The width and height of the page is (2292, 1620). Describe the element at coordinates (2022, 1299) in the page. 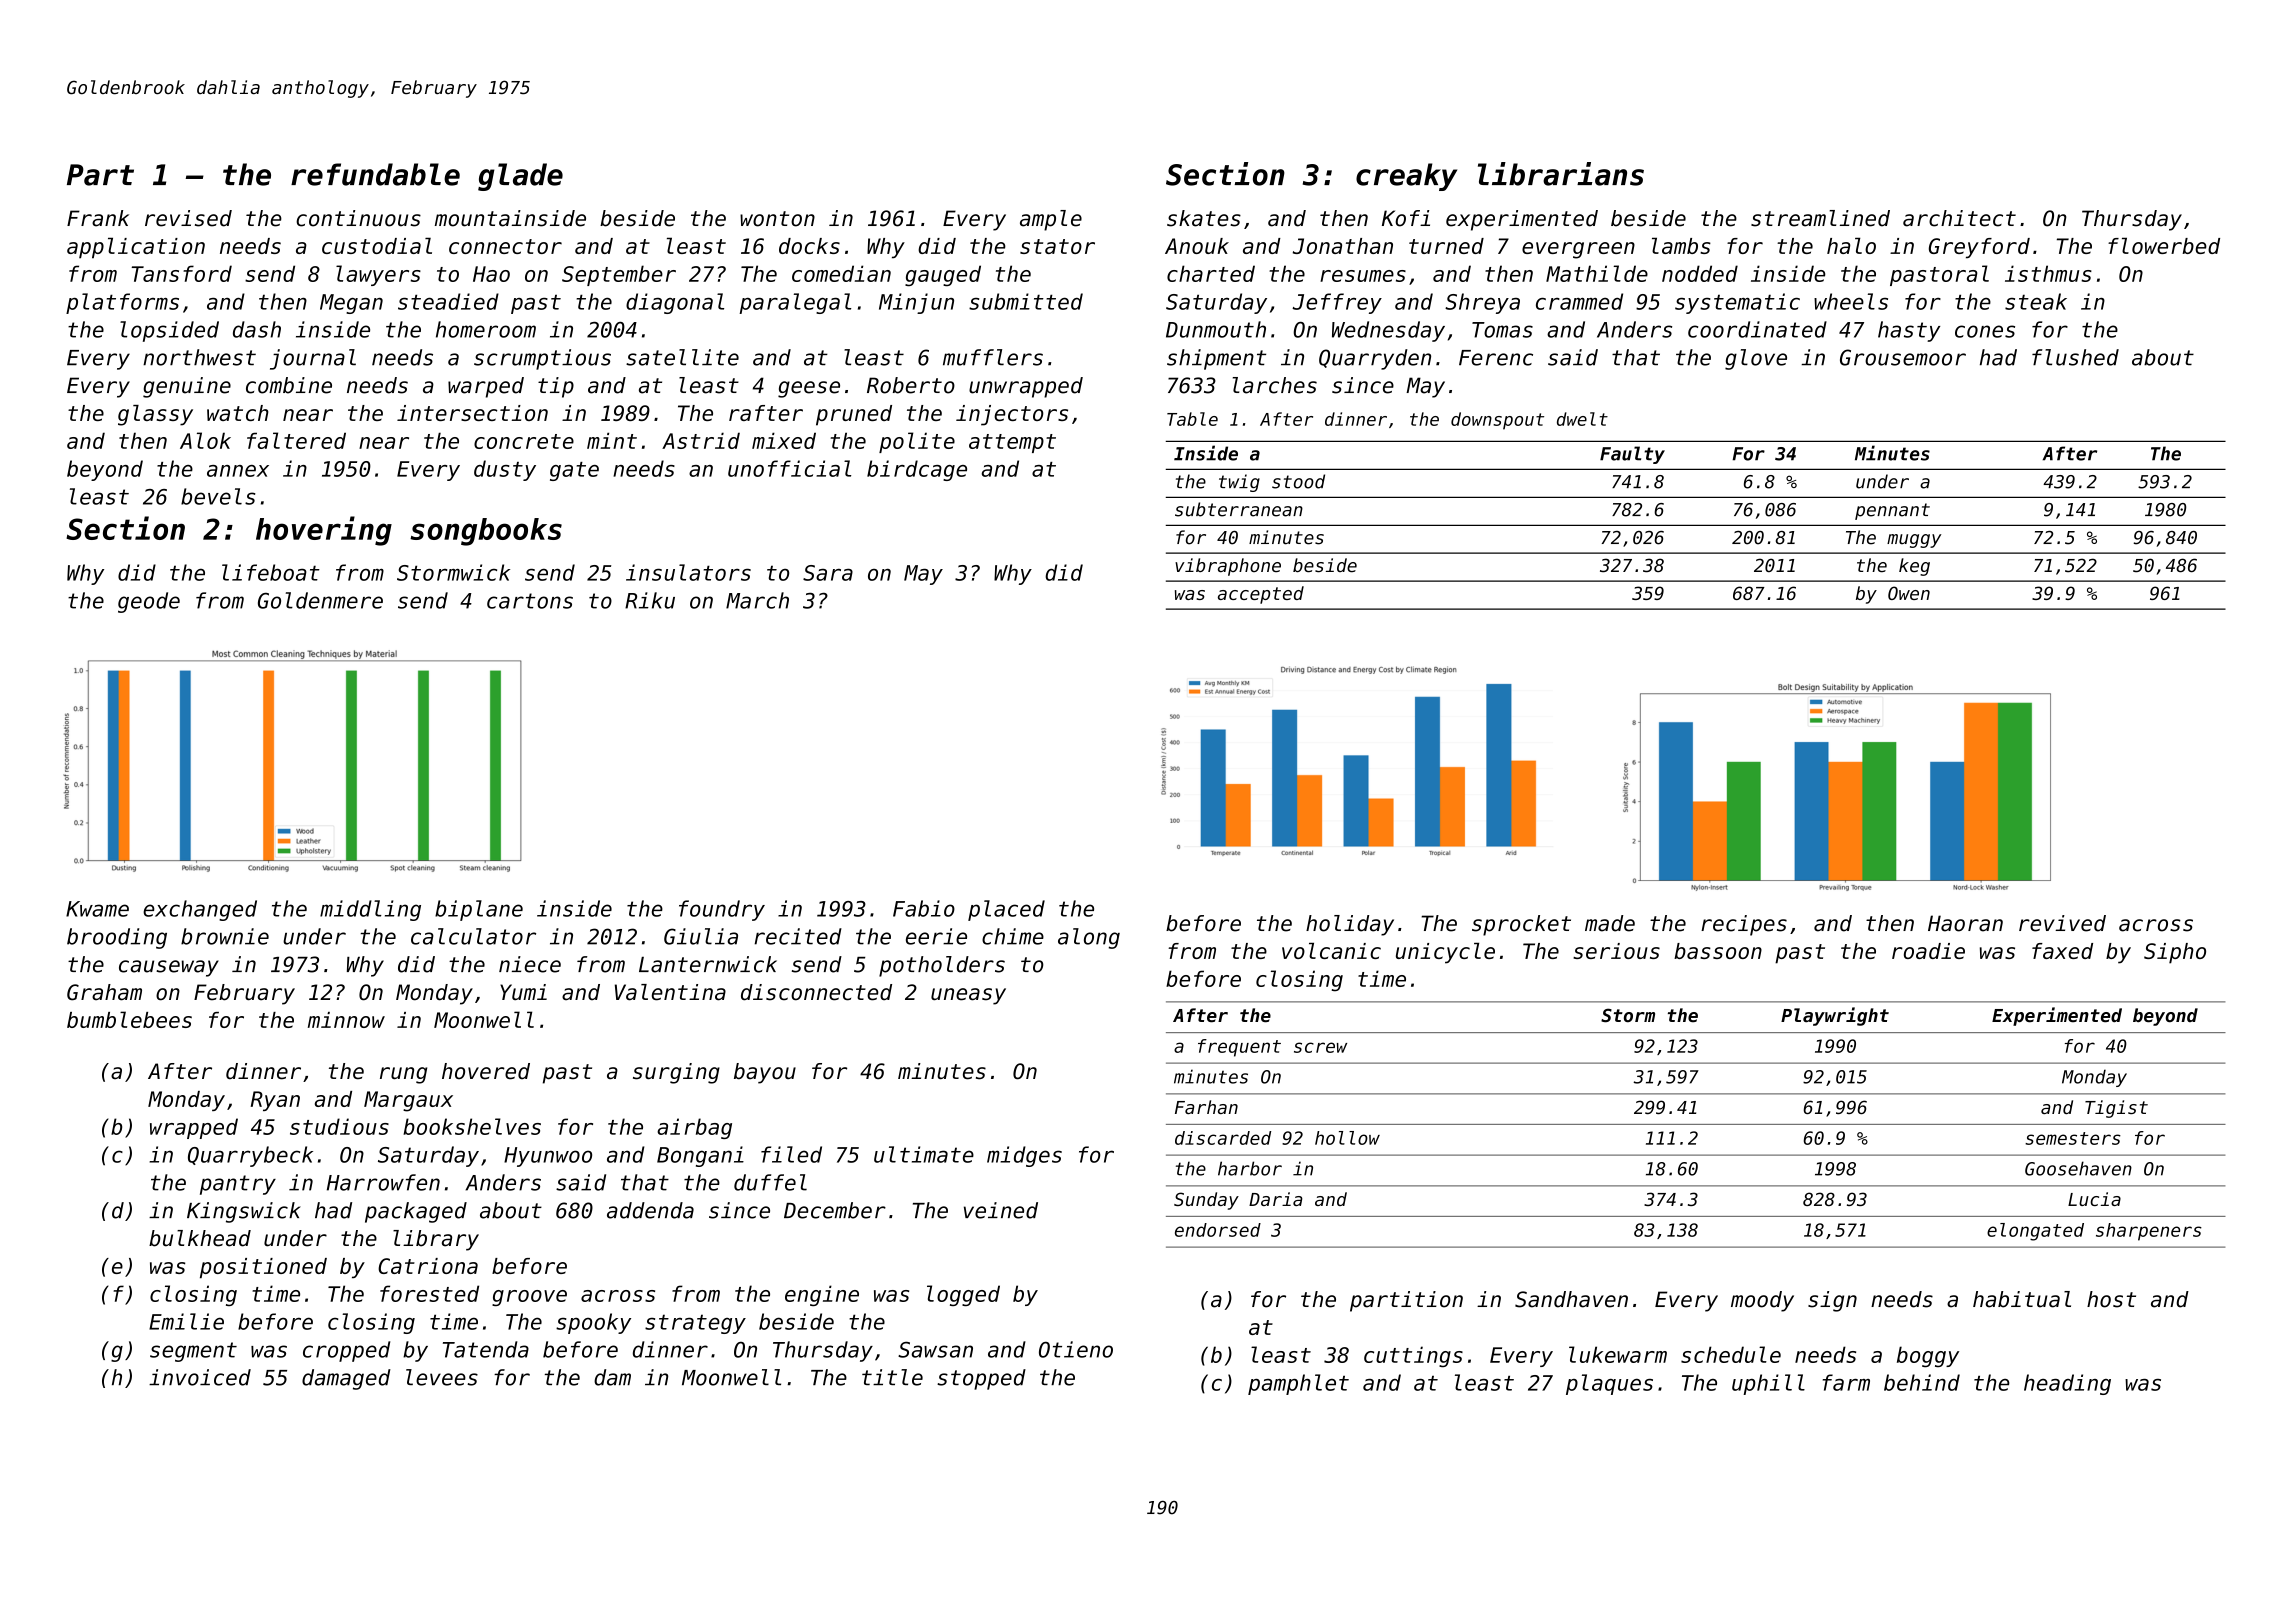

I see `habitual` at that location.
